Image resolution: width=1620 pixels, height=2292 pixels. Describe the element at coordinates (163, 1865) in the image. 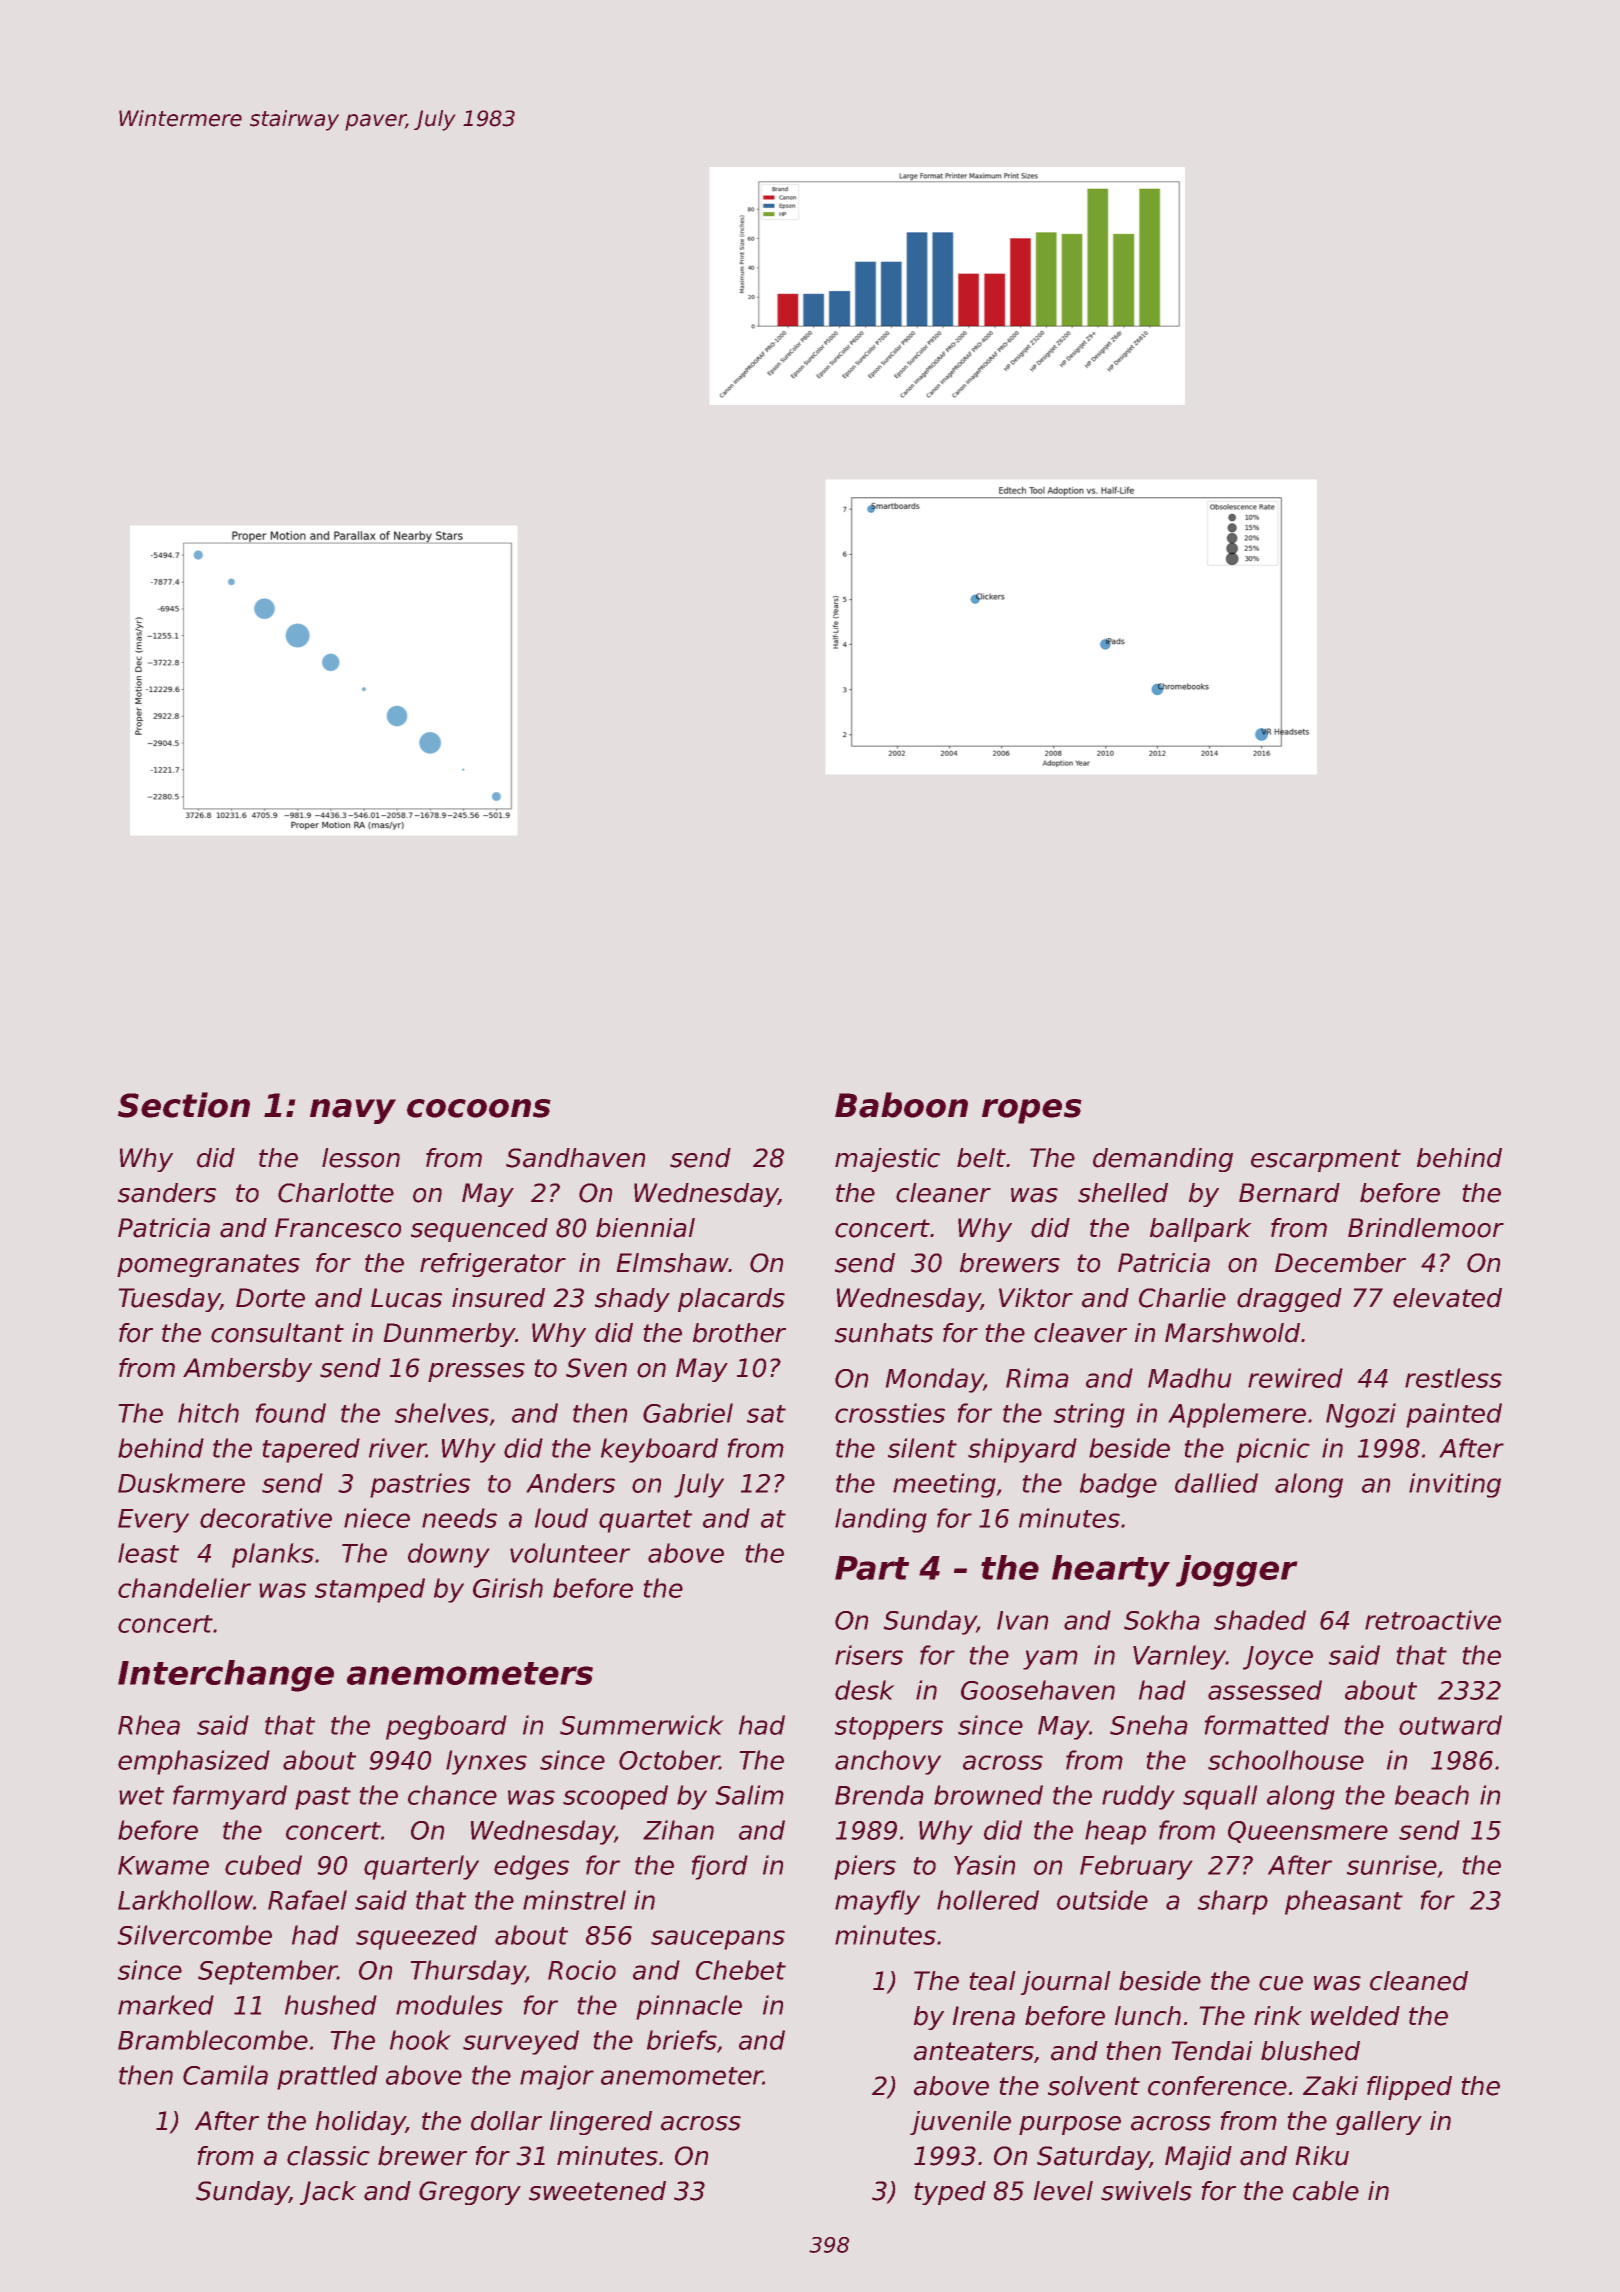

I see `Kwame` at that location.
